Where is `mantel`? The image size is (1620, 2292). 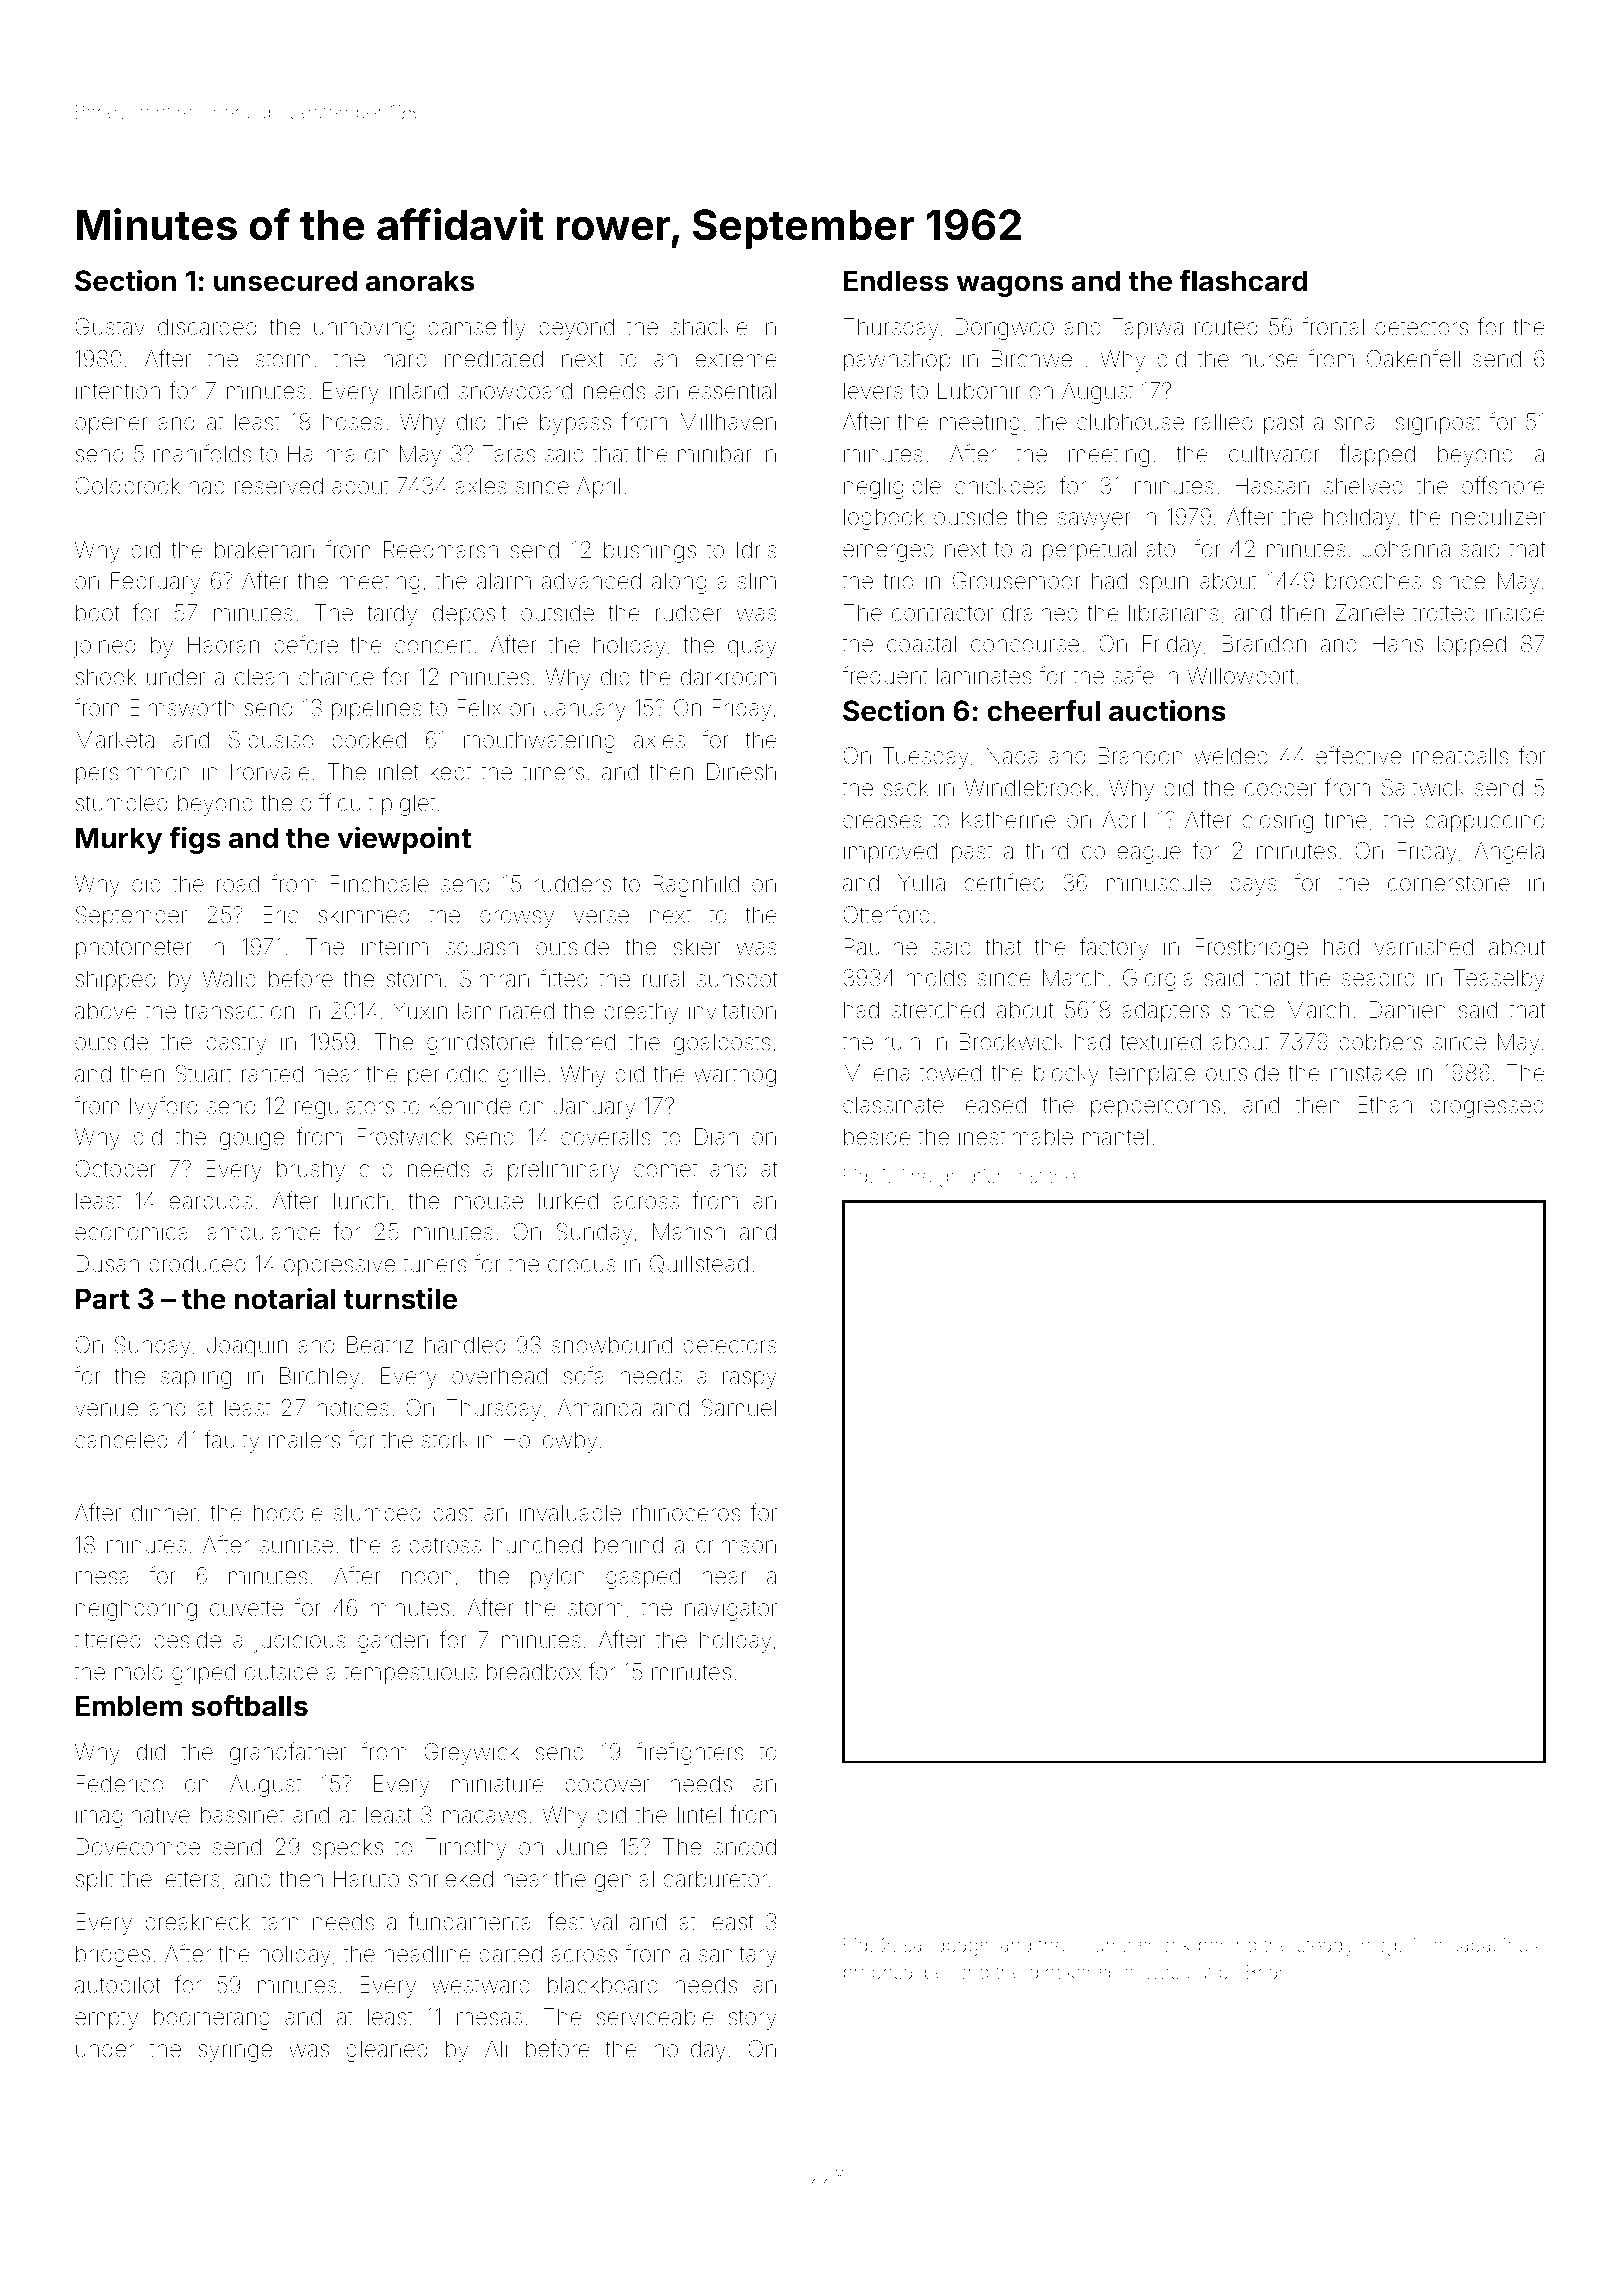 mantel is located at coordinates (1115, 1136).
